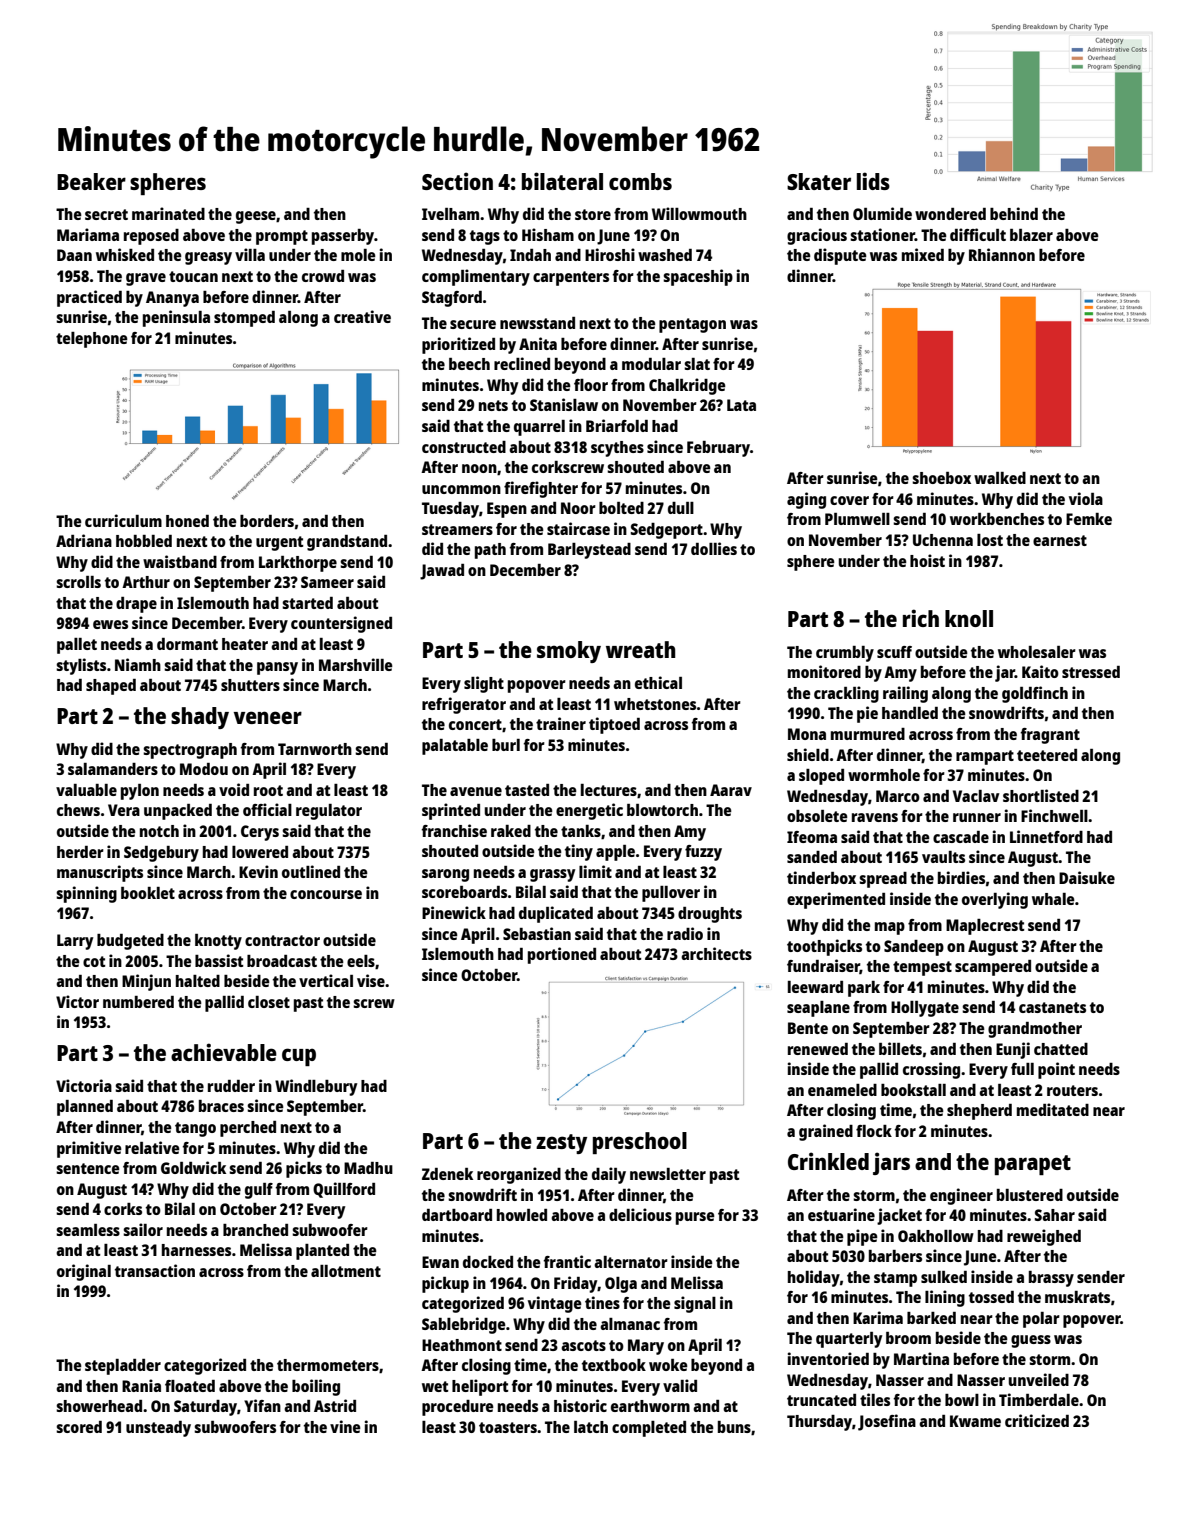 This screenshot has height=1530, width=1182. What do you see at coordinates (593, 214) in the screenshot?
I see `store` at bounding box center [593, 214].
